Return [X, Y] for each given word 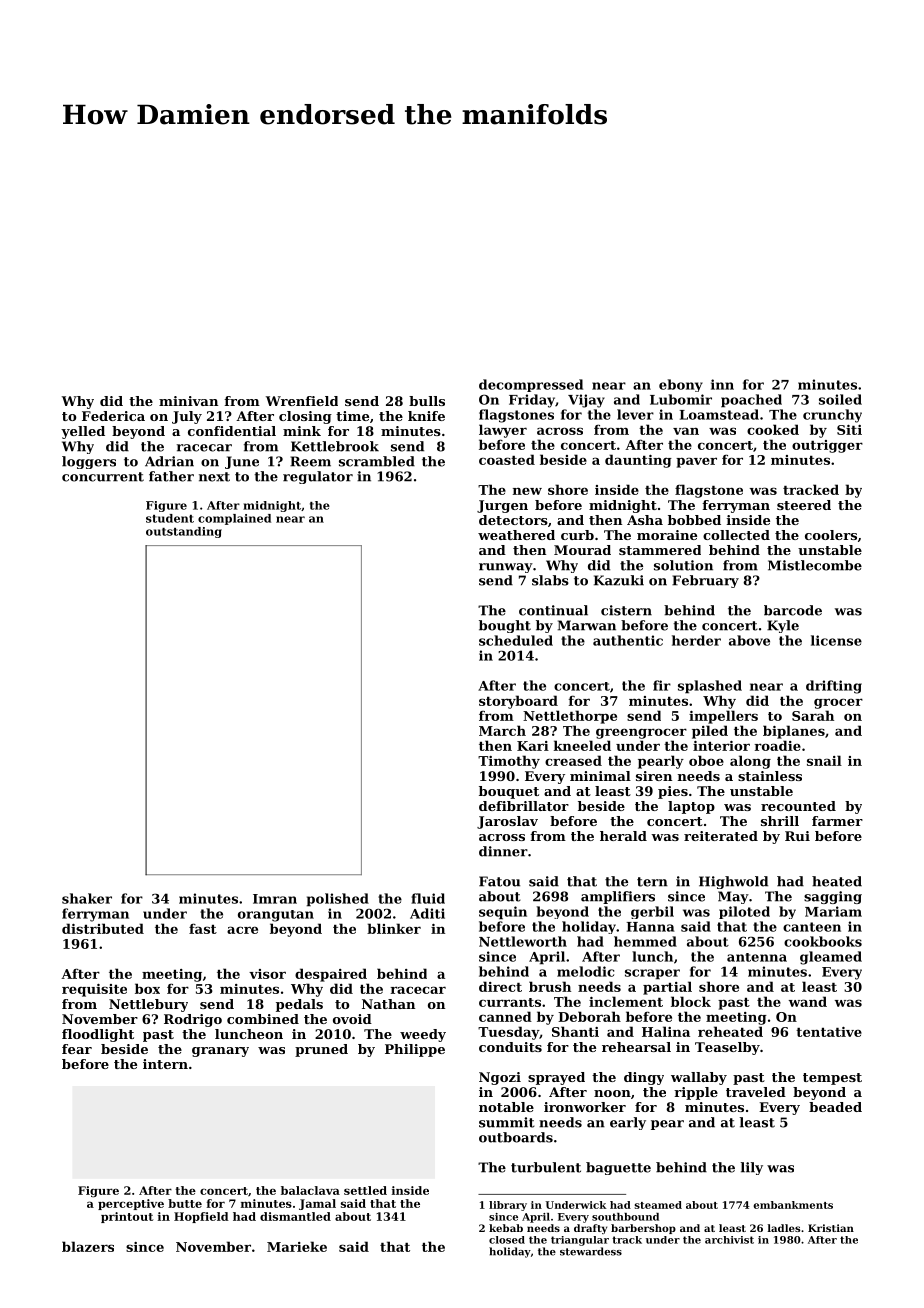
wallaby [699, 1078]
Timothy [509, 762]
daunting [638, 461]
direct [500, 986]
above [749, 640]
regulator [318, 477]
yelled [83, 432]
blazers [88, 1246]
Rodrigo [193, 1020]
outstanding [184, 532]
